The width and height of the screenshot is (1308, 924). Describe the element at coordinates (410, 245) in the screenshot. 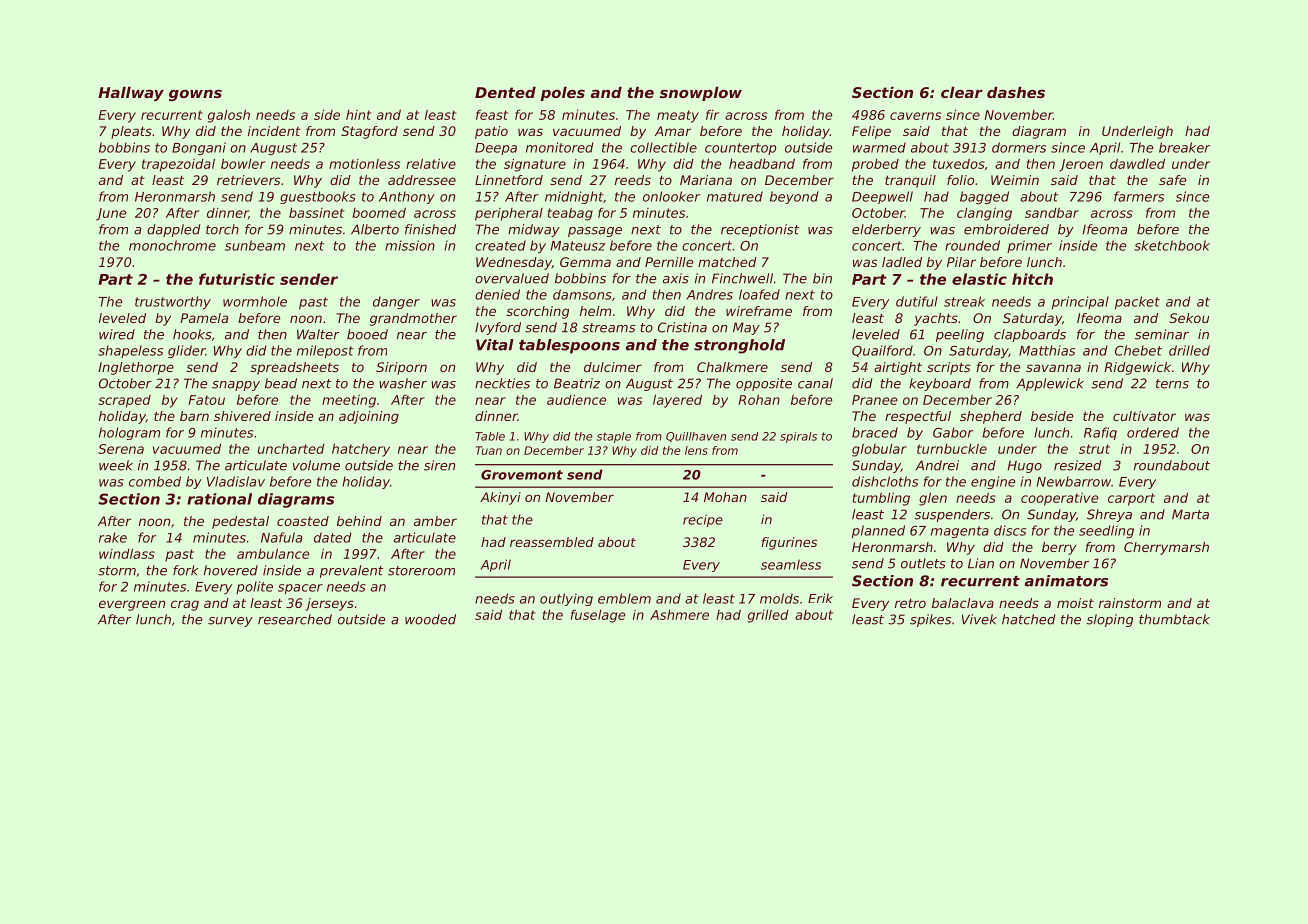

I see `mission` at that location.
